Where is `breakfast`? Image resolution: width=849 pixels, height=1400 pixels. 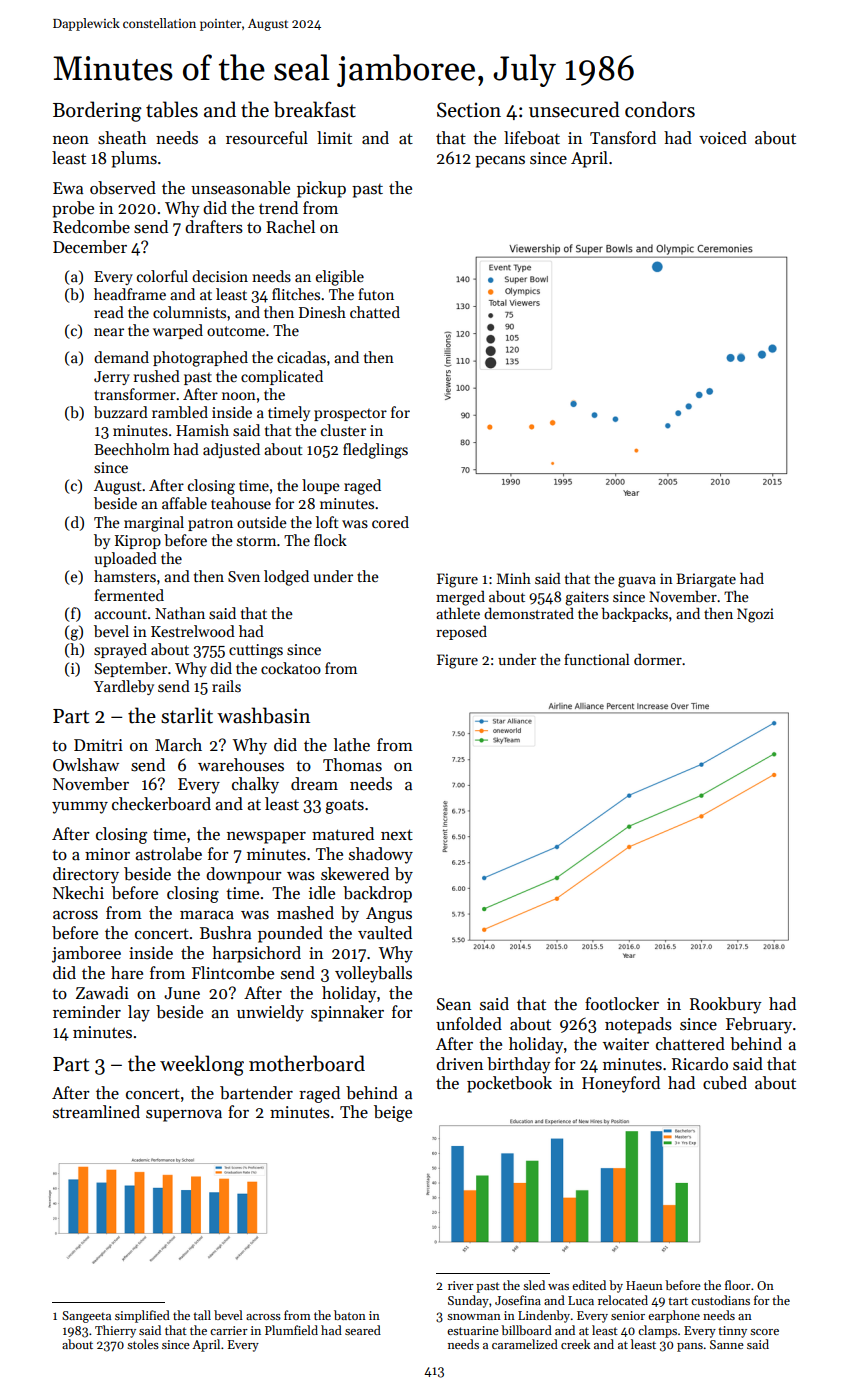 breakfast is located at coordinates (315, 109).
